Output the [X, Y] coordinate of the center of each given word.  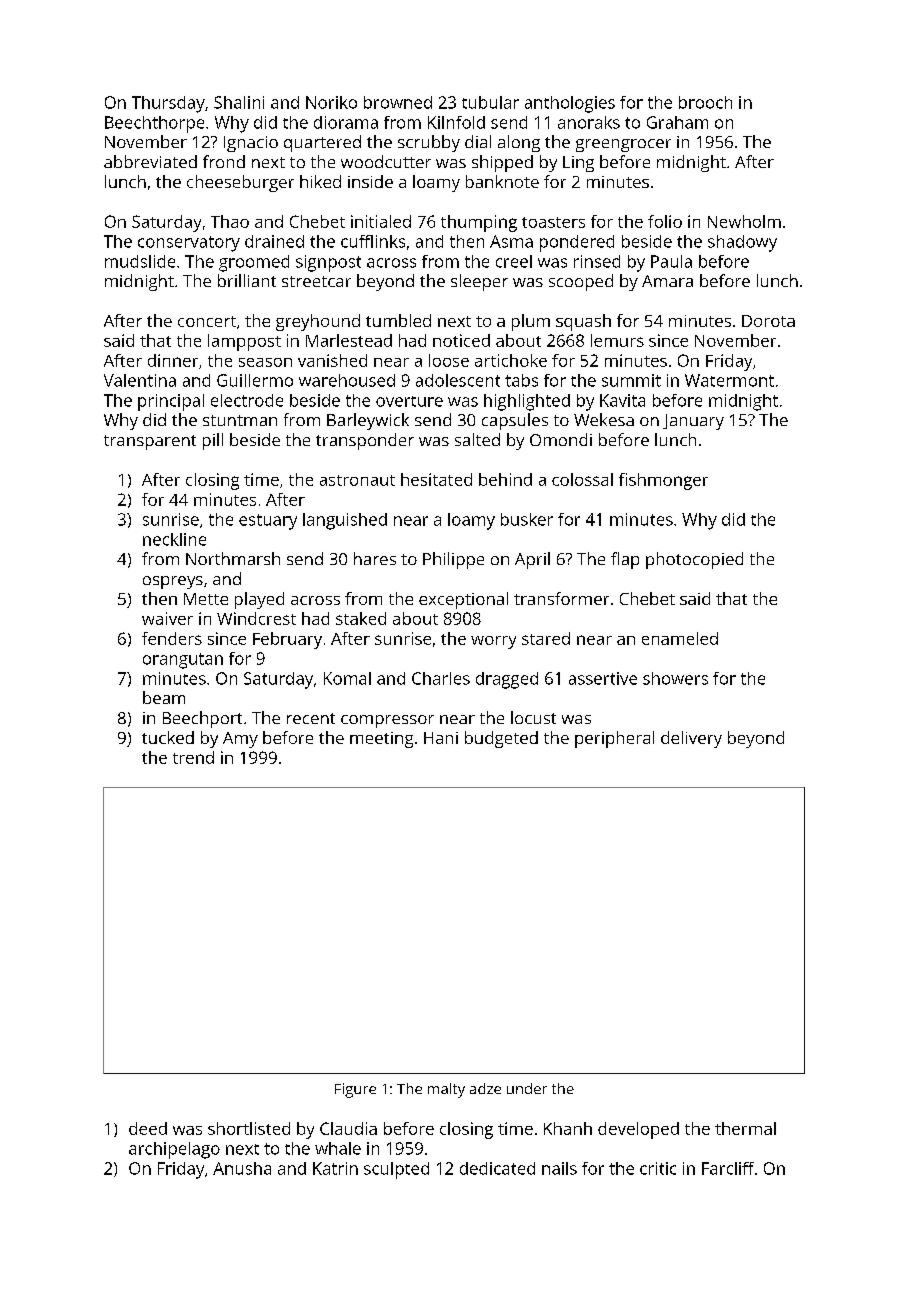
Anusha [242, 1168]
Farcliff [728, 1168]
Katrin [335, 1168]
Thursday [168, 104]
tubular [490, 102]
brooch [705, 102]
